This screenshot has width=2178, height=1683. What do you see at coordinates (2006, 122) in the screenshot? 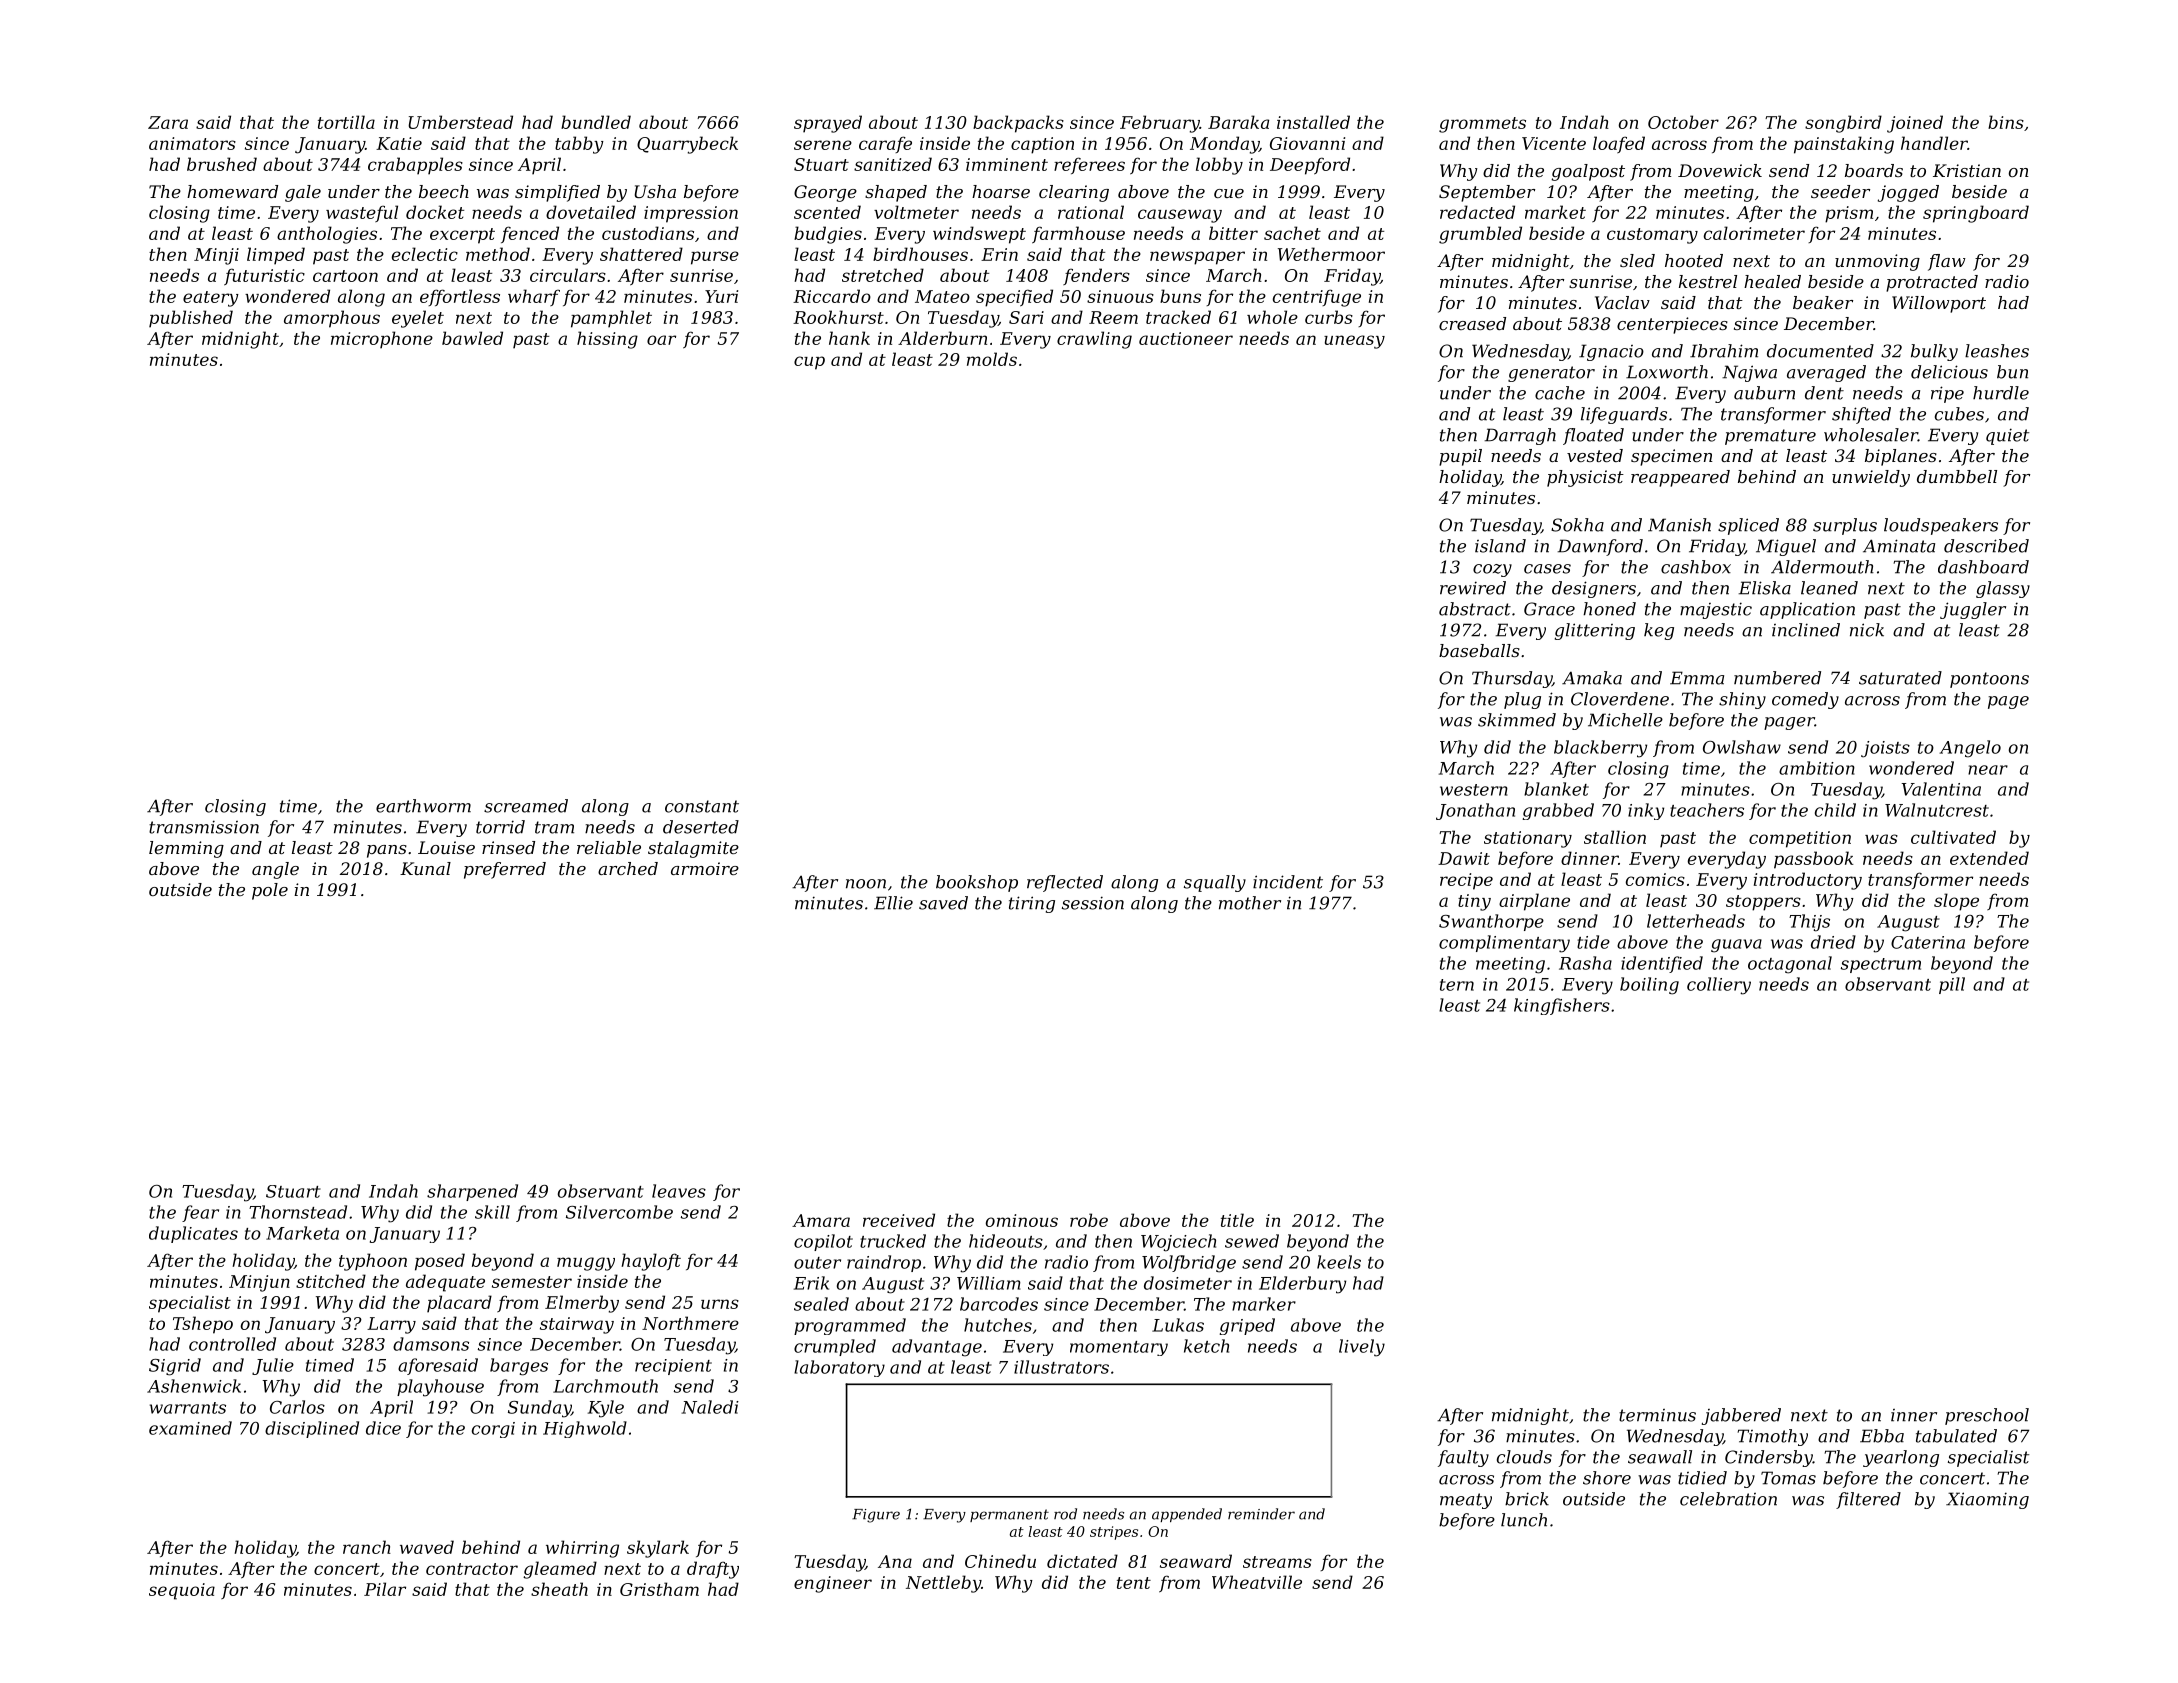
I see `bins` at bounding box center [2006, 122].
